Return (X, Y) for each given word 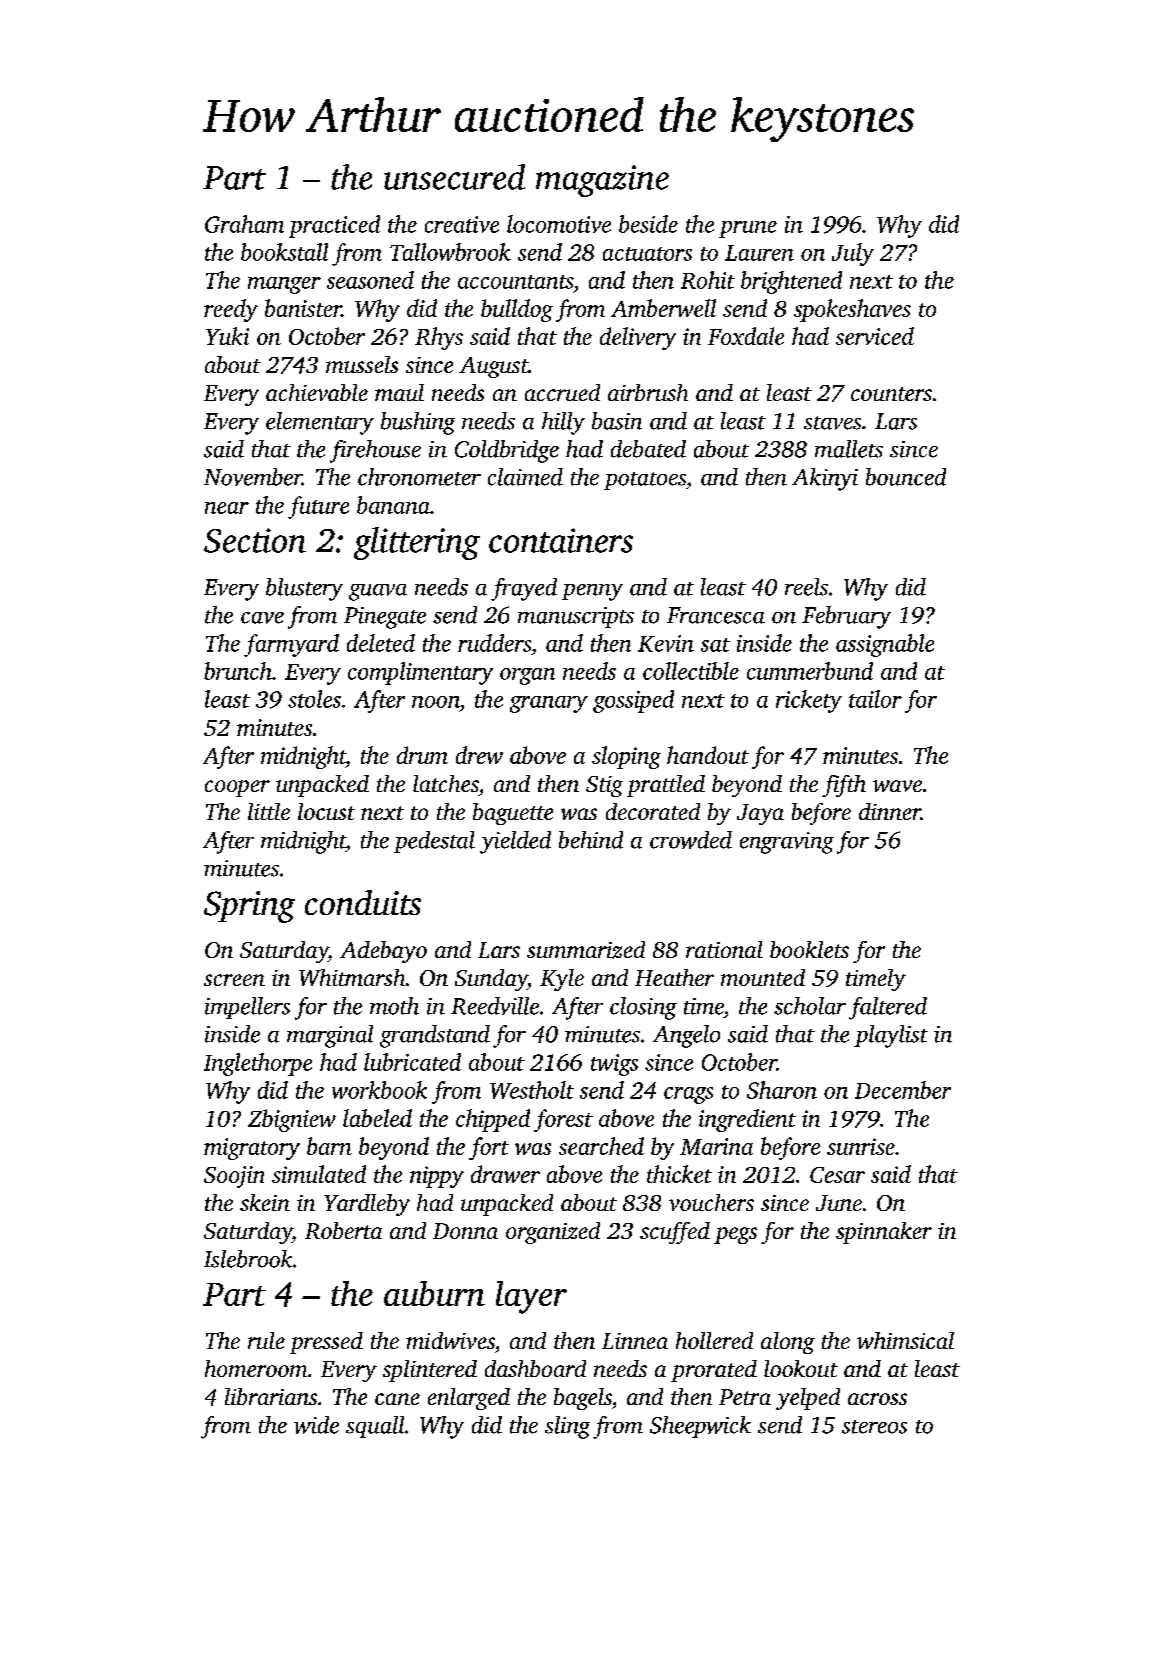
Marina (716, 1146)
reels (806, 587)
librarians (271, 1396)
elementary (320, 423)
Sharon (782, 1090)
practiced (334, 226)
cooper (237, 788)
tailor (875, 699)
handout (708, 755)
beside (648, 224)
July (853, 254)
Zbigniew (292, 1120)
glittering (417, 543)
